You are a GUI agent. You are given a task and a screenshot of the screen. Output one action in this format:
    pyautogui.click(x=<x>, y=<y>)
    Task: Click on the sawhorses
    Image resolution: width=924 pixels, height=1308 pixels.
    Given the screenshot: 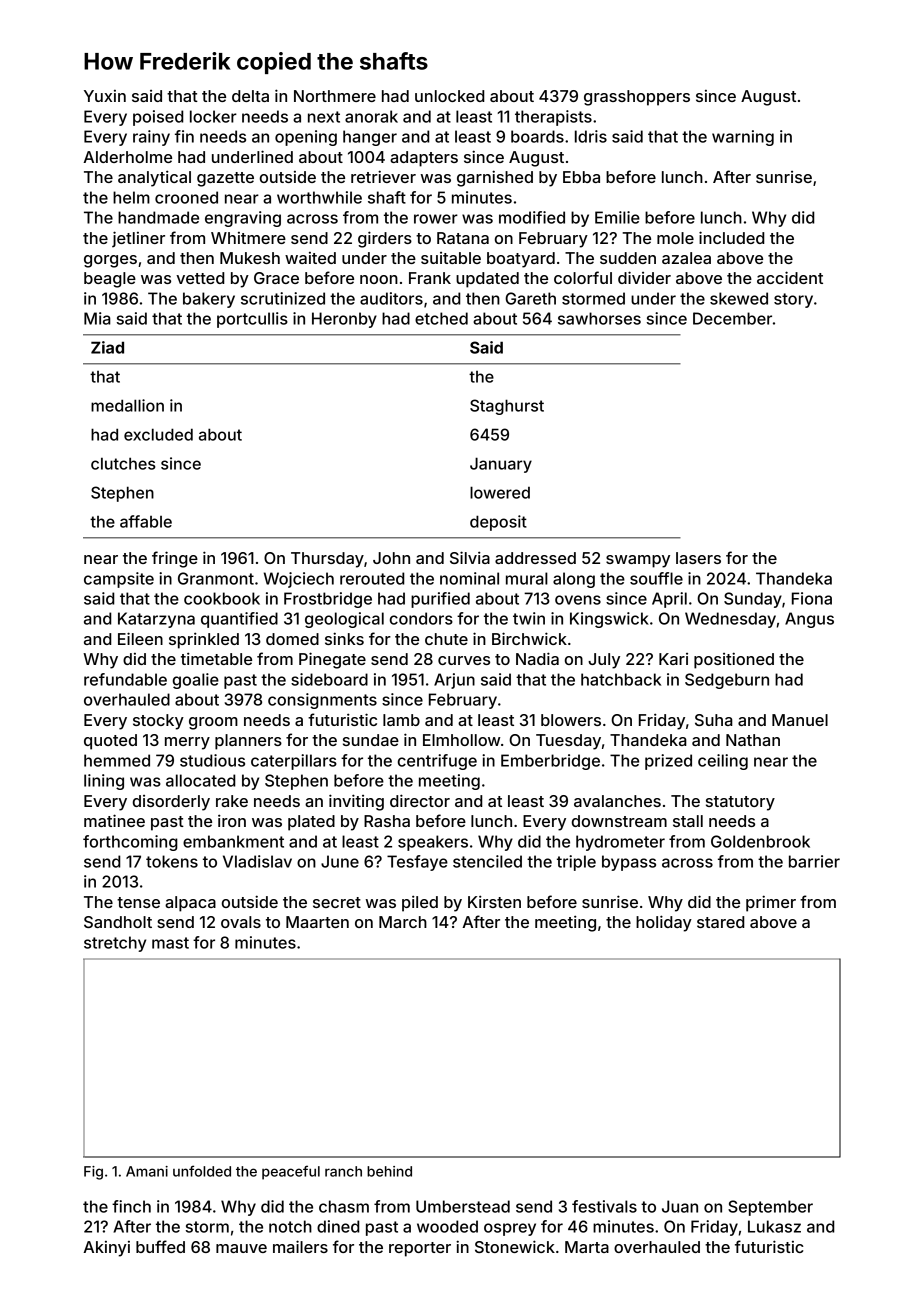 What is the action you would take?
    pyautogui.click(x=599, y=318)
